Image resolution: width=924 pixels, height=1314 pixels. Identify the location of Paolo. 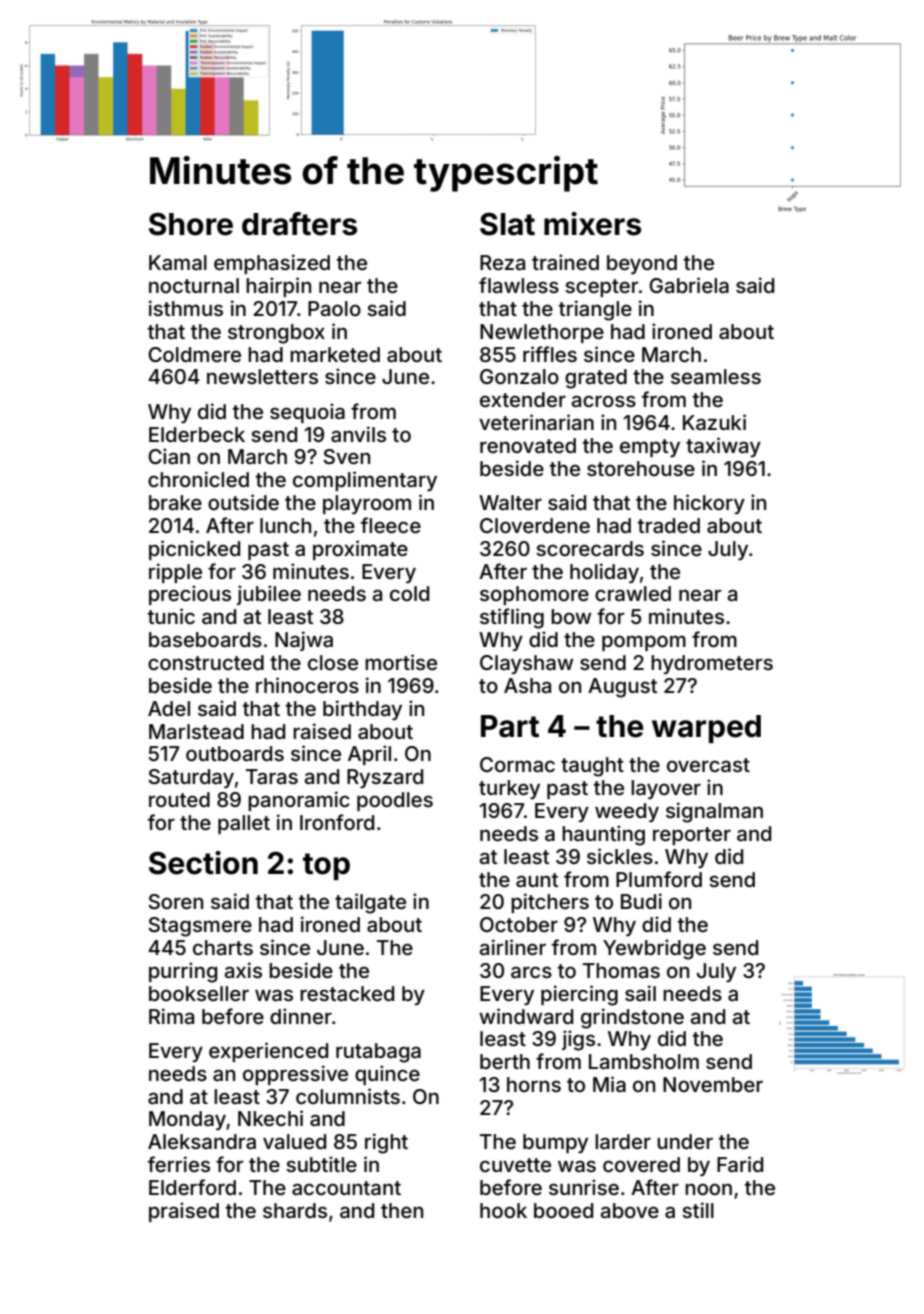
(334, 308).
